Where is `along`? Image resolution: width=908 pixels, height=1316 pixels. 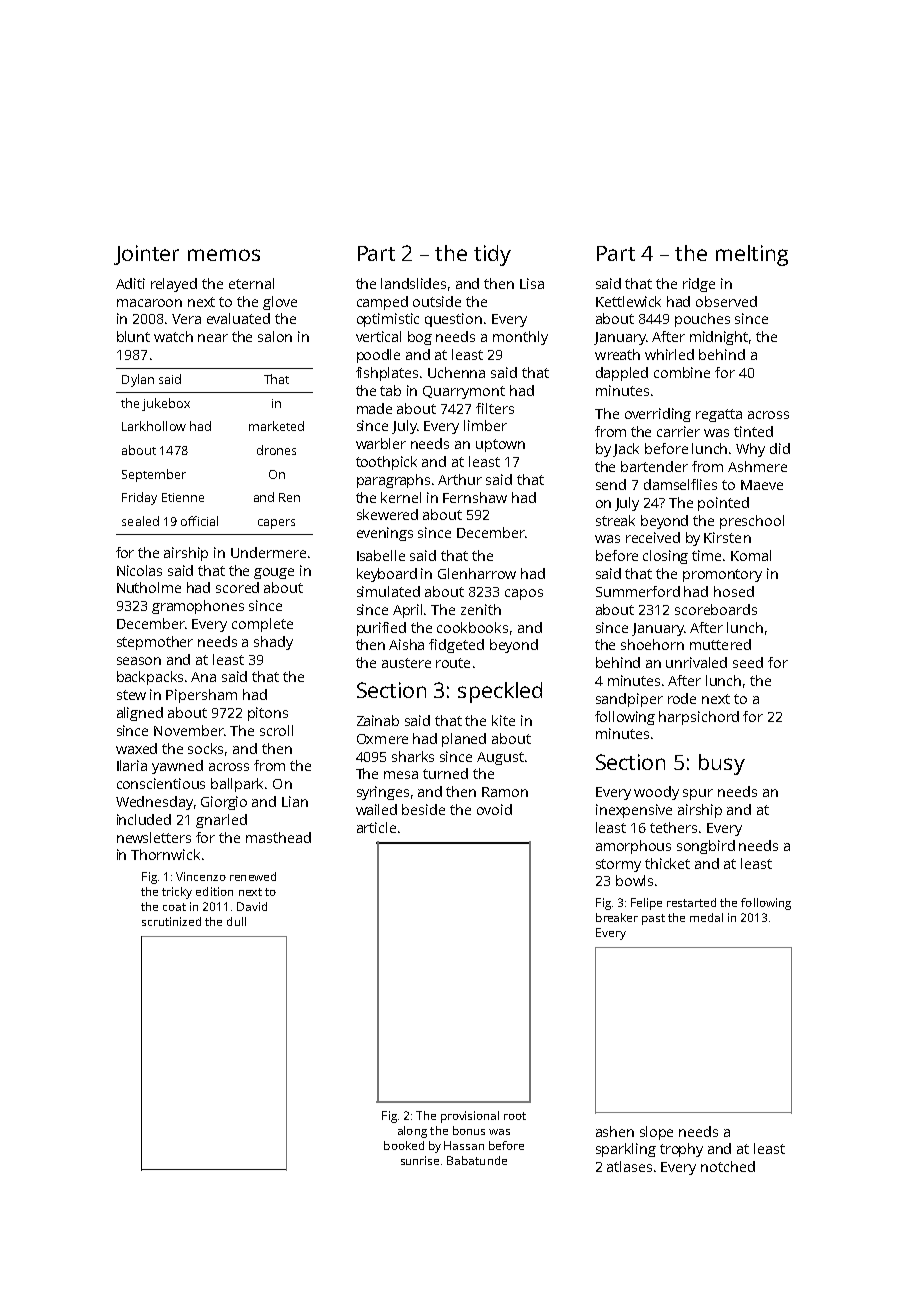 along is located at coordinates (412, 1132).
